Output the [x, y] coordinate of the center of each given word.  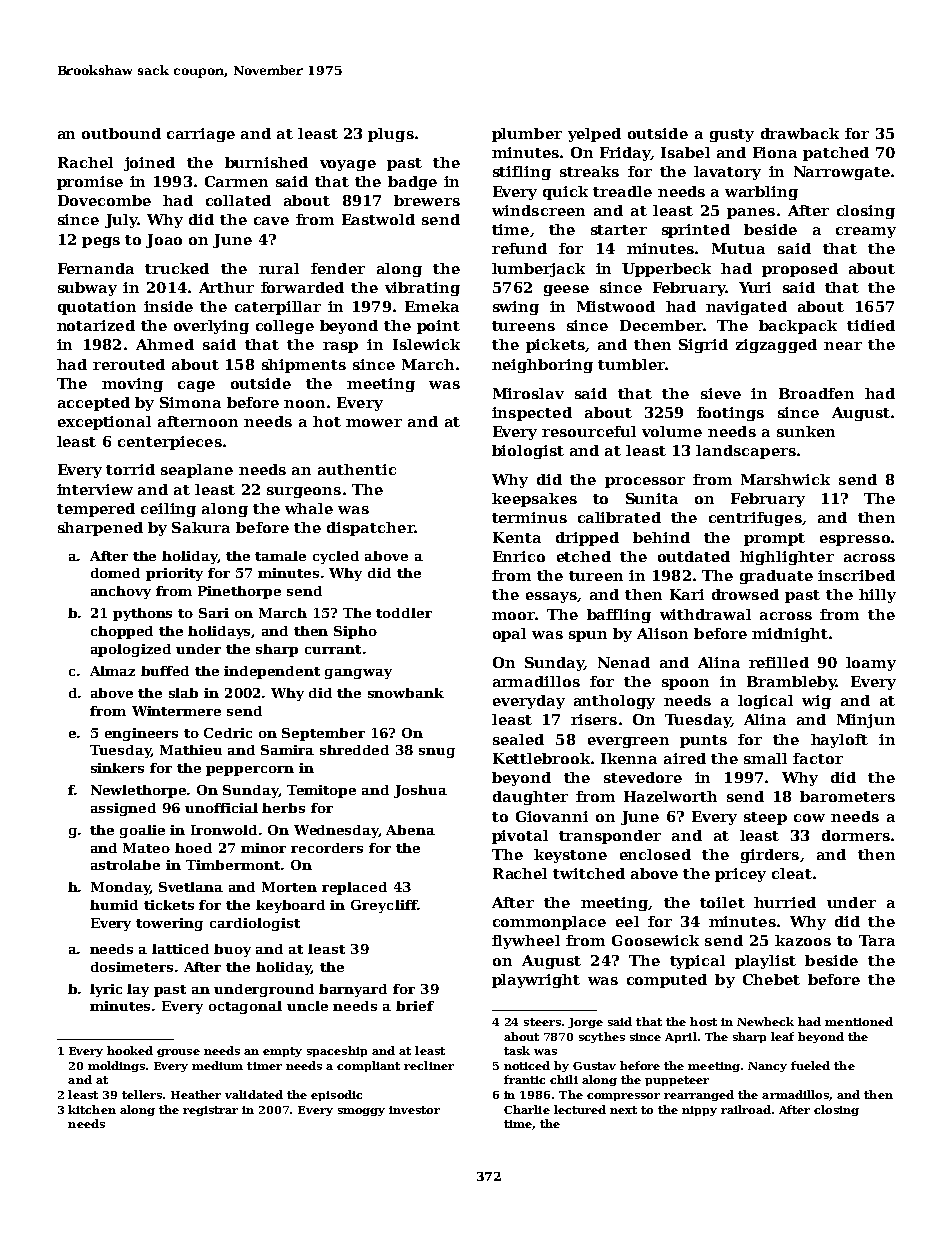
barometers [847, 796]
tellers [142, 1094]
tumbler [631, 364]
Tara [877, 940]
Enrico [519, 556]
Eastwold [378, 219]
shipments [304, 366]
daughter [530, 798]
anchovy [121, 592]
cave [271, 221]
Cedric [228, 733]
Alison [662, 633]
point [438, 327]
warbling [761, 193]
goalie [142, 831]
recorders [327, 848]
